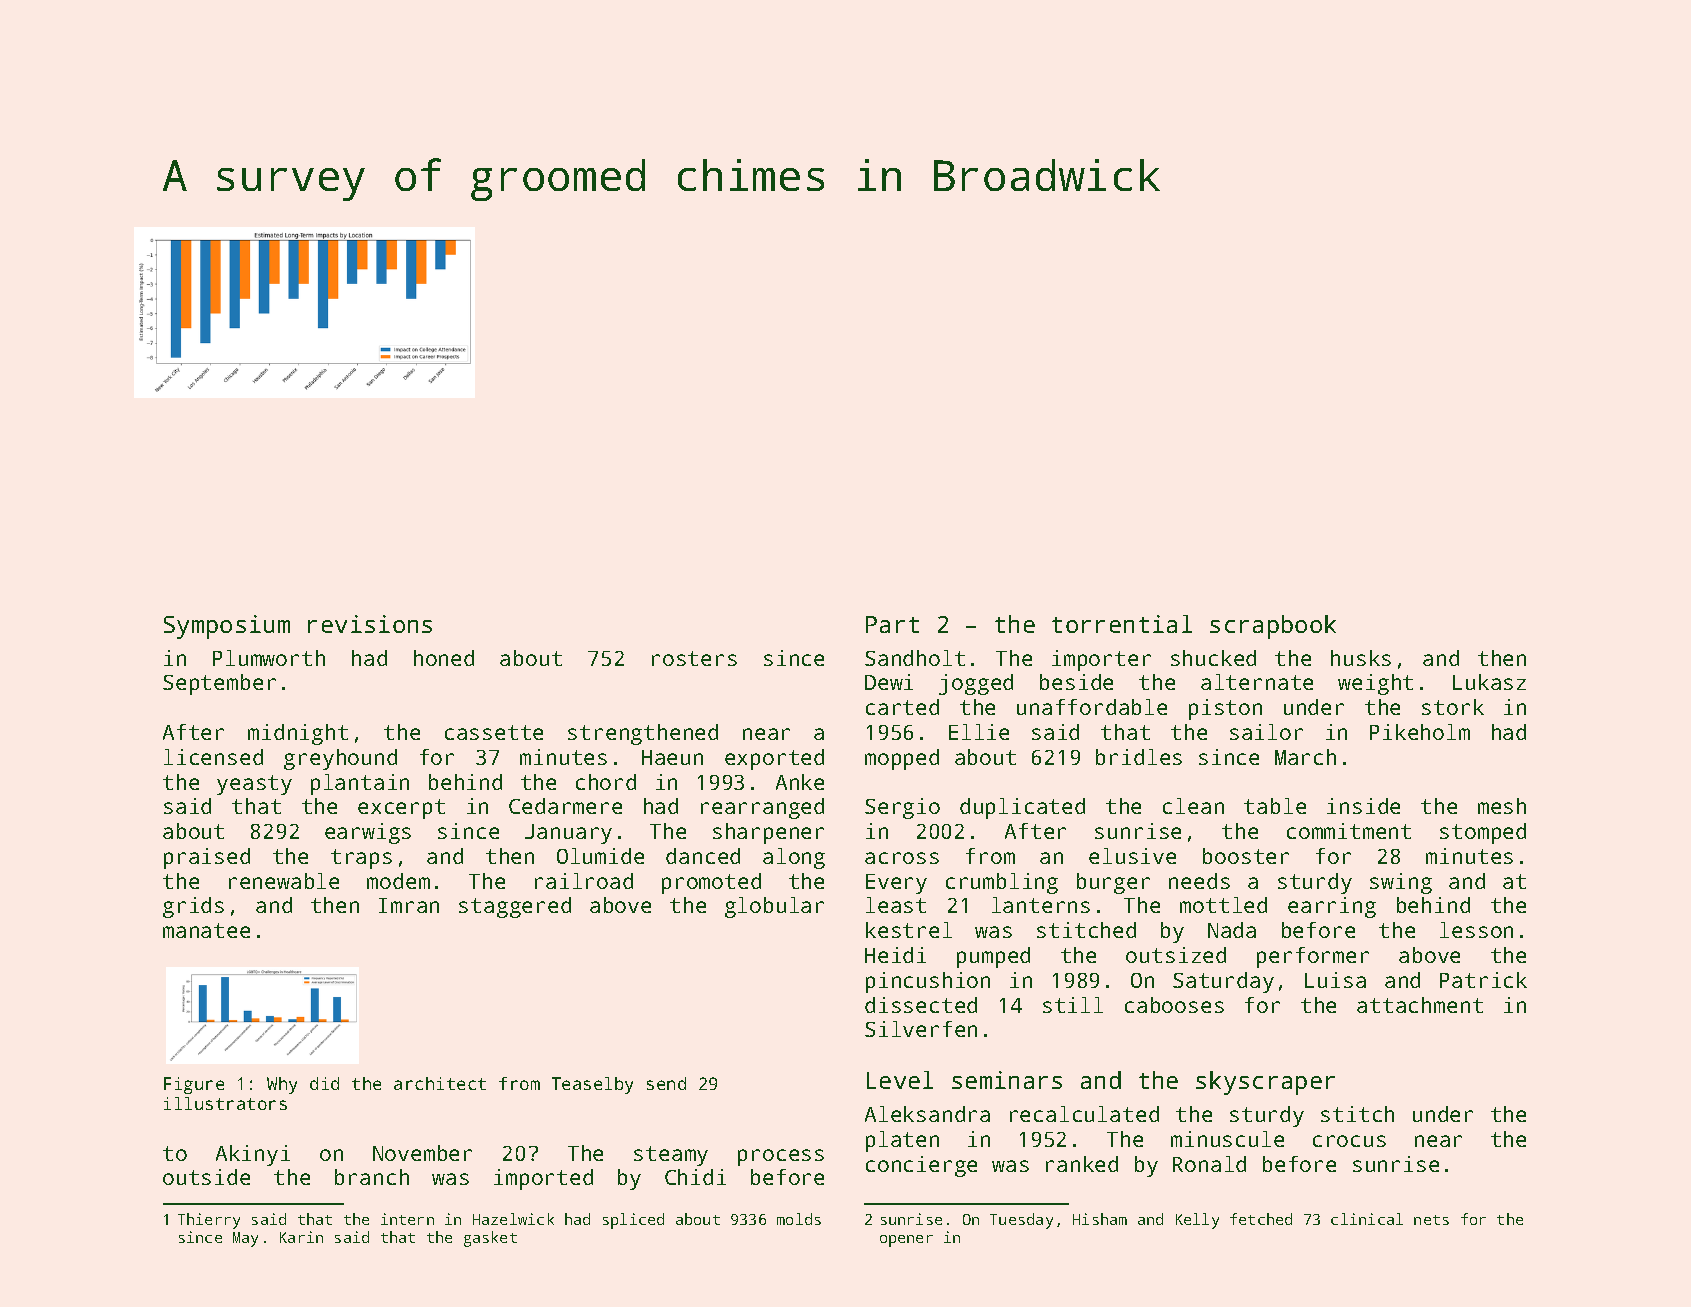  I want to click on Haeun, so click(672, 757).
